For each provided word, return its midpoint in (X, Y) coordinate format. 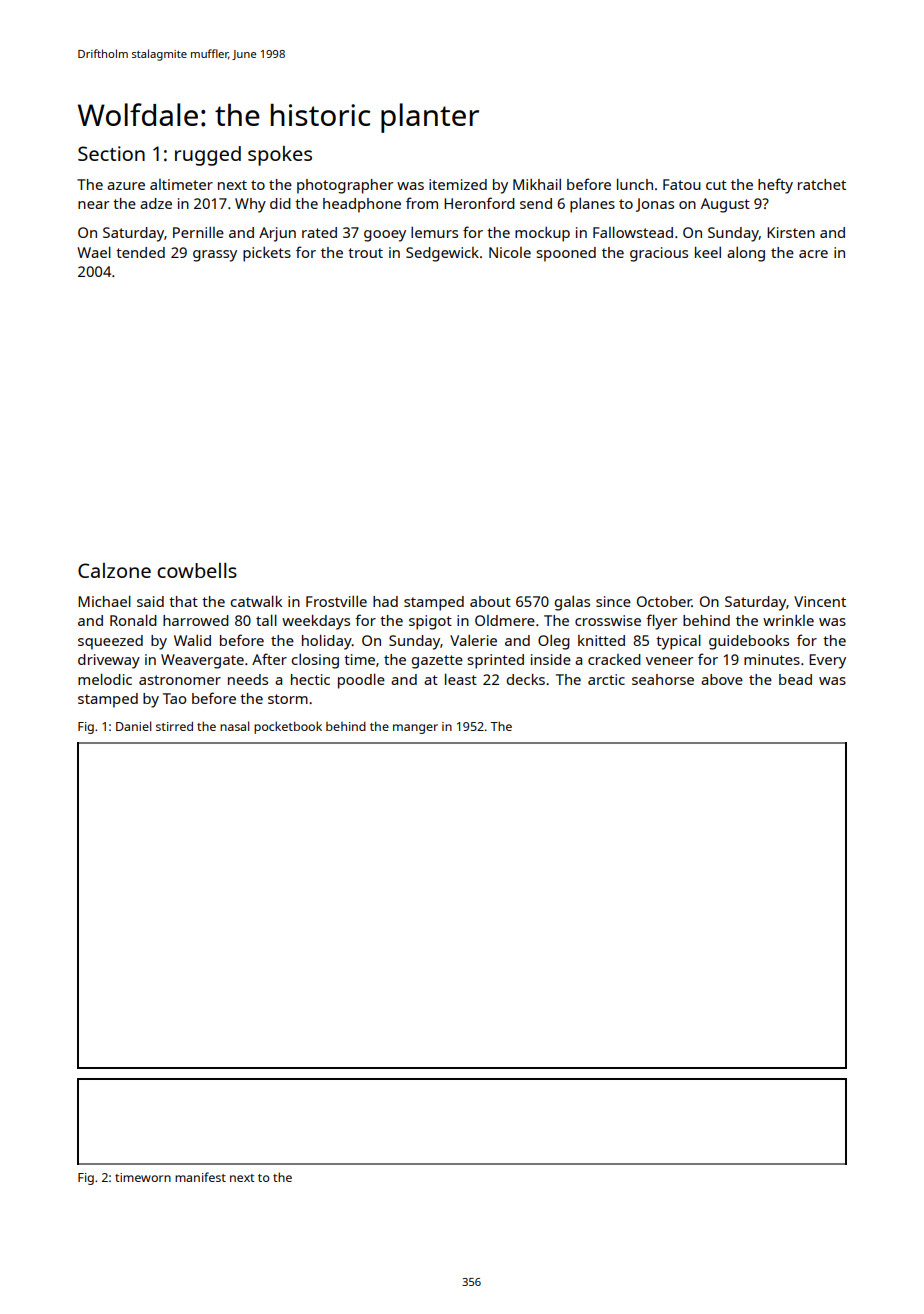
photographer (345, 186)
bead (795, 679)
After (269, 659)
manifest (200, 1177)
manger (415, 729)
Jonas (655, 205)
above (722, 679)
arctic (606, 679)
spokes (280, 156)
